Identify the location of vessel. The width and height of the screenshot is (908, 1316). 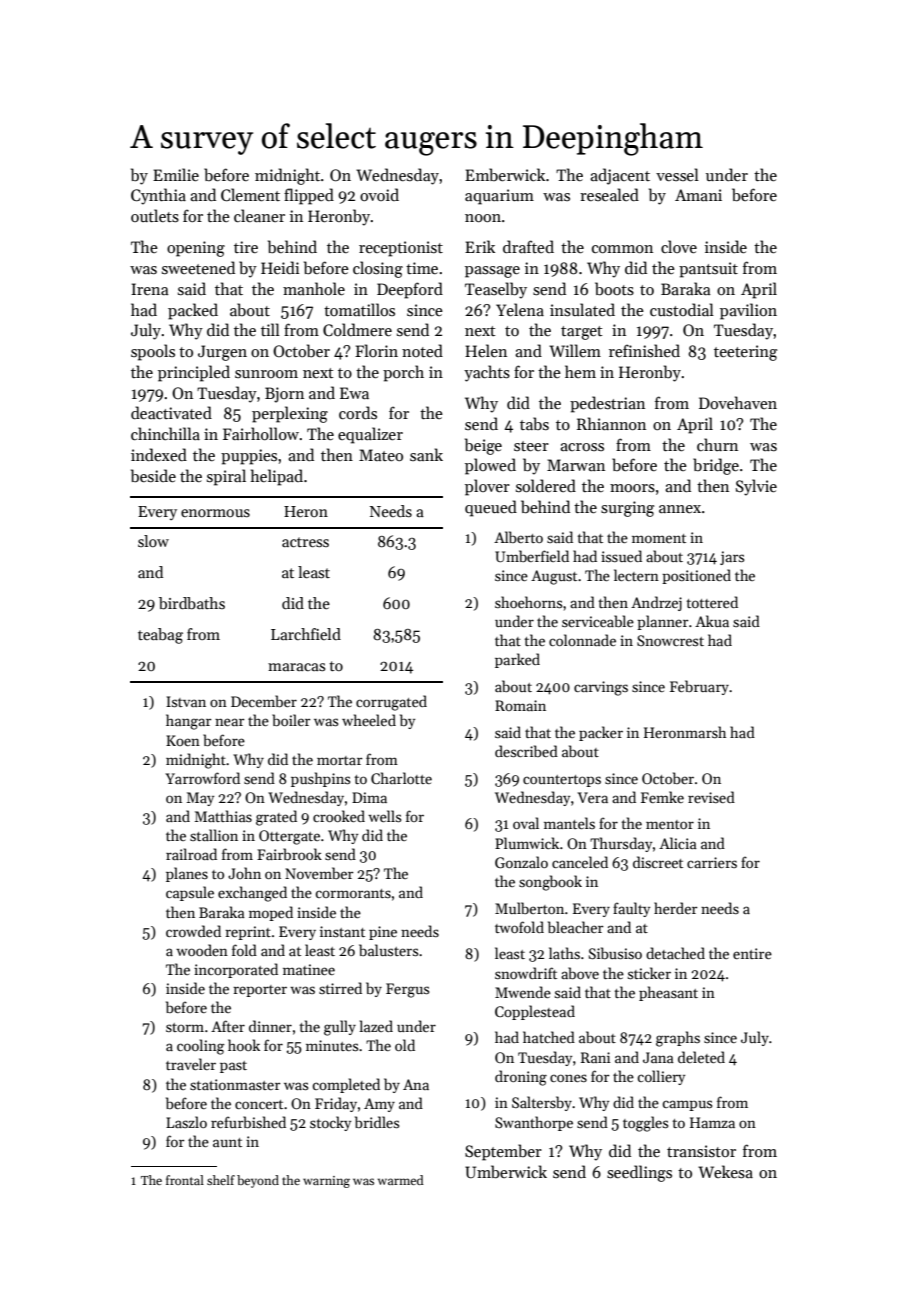
(677, 174).
